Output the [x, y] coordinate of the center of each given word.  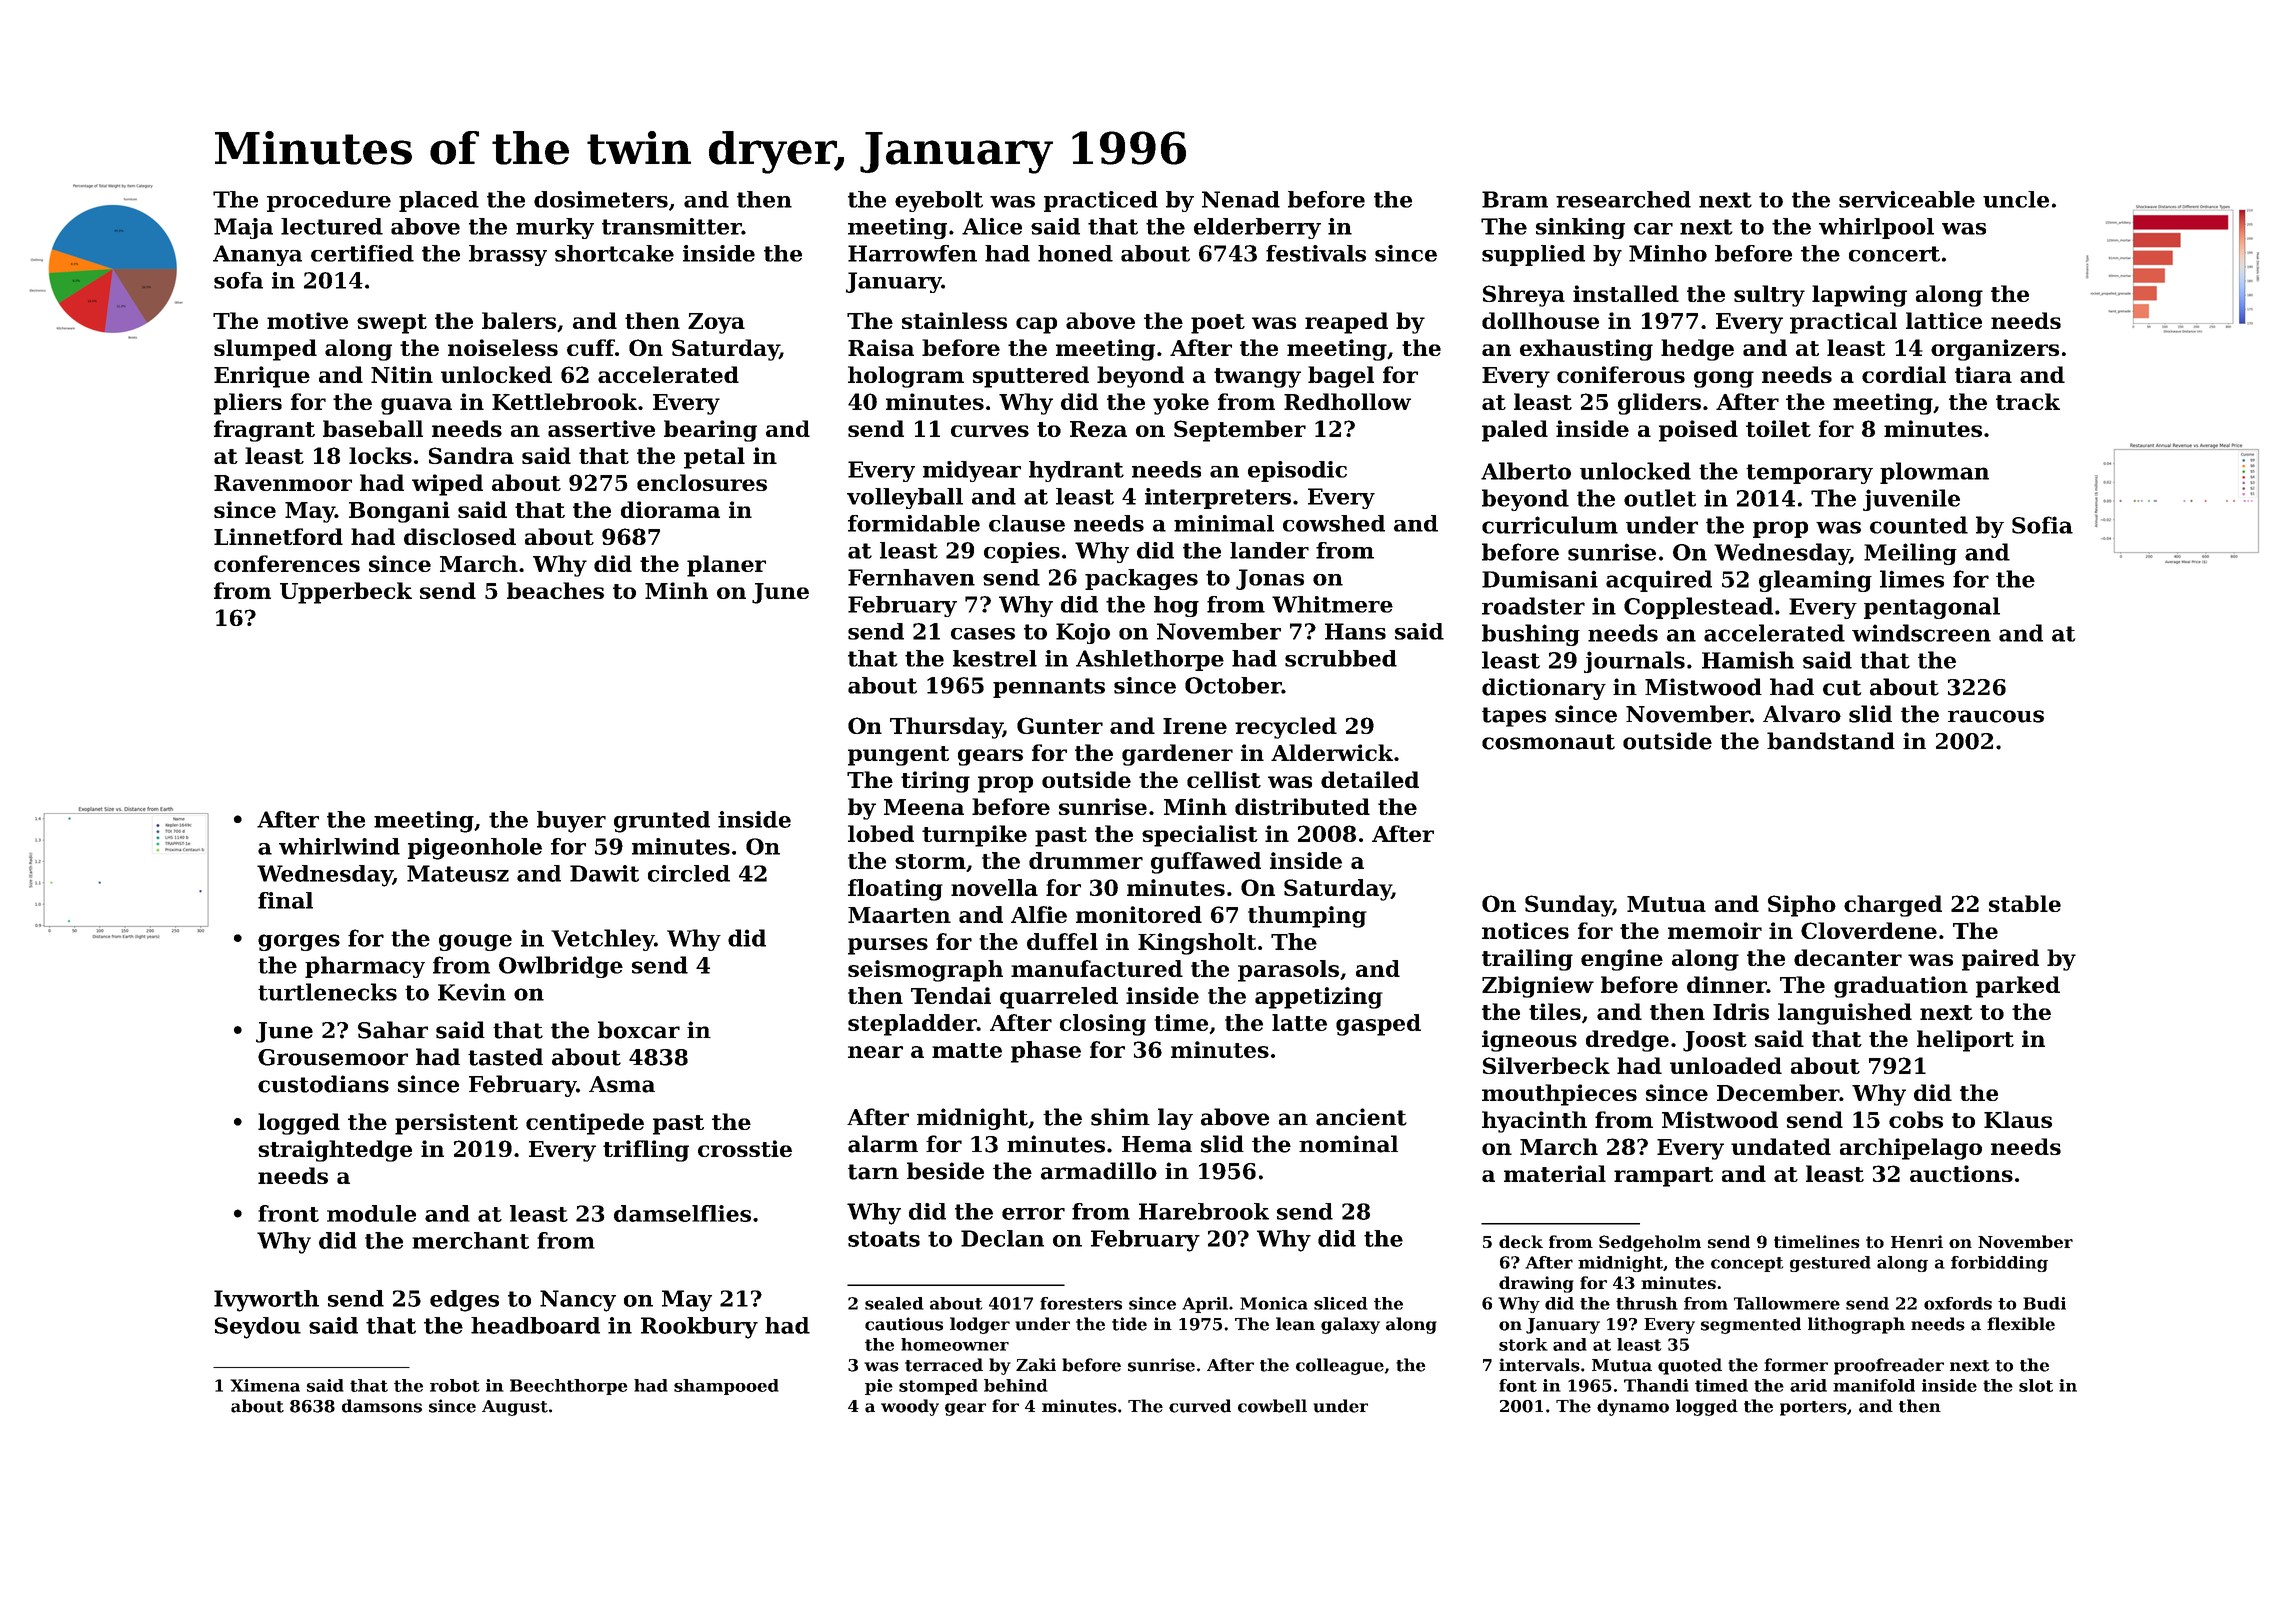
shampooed [726, 1387]
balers [519, 320]
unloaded [1726, 1065]
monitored [1139, 914]
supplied [1533, 255]
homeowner [955, 1344]
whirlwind [339, 846]
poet [1218, 324]
